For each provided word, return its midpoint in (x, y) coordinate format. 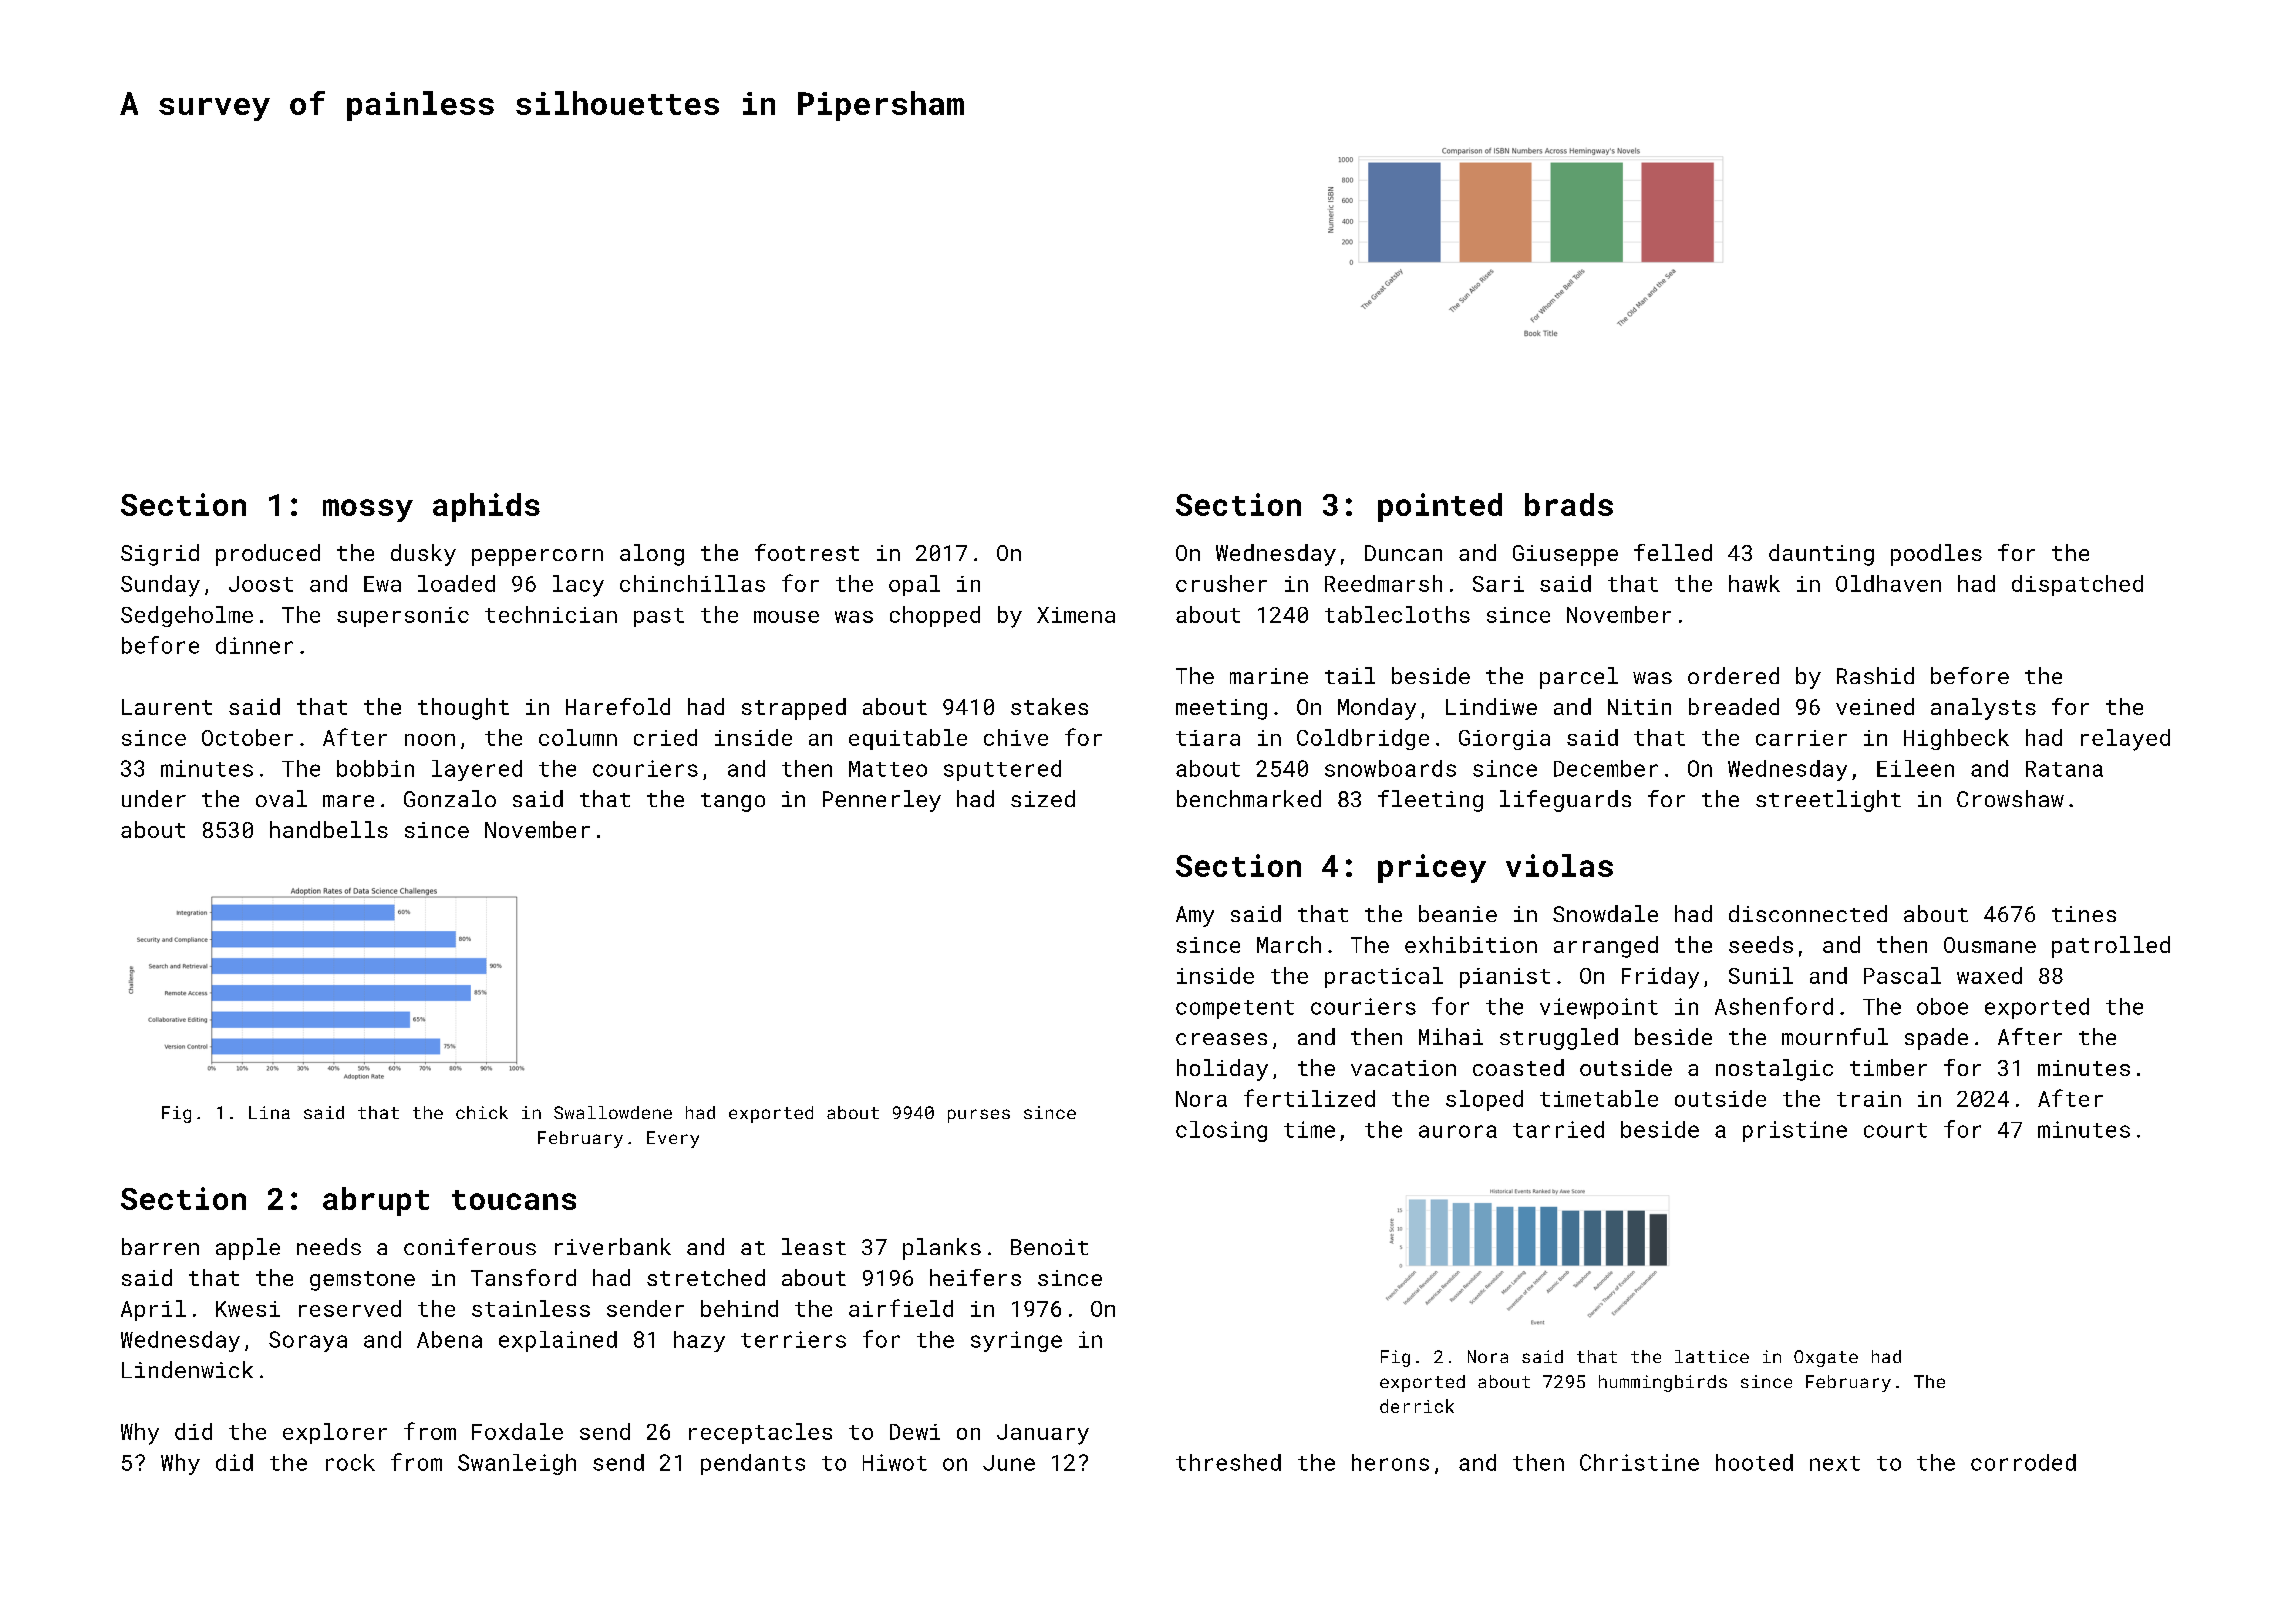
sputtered (1002, 770)
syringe (1016, 1341)
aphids (486, 507)
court (1895, 1130)
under (154, 798)
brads (1569, 504)
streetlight (1828, 801)
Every (673, 1139)
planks (942, 1249)
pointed (1440, 507)
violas (1559, 865)
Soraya (308, 1341)
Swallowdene (613, 1112)
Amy (1195, 916)
